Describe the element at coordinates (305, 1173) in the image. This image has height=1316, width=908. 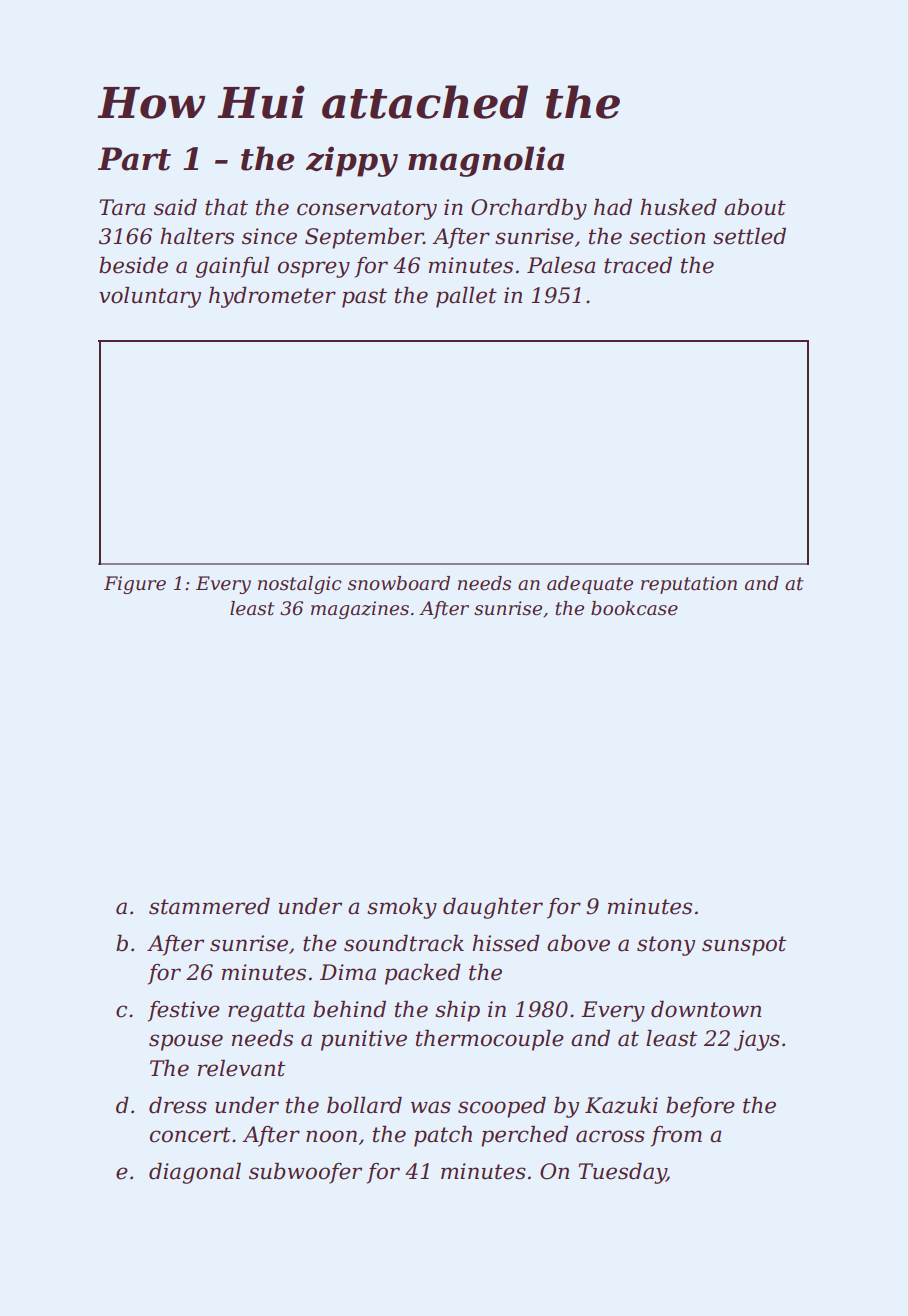
I see `subwoofer` at that location.
